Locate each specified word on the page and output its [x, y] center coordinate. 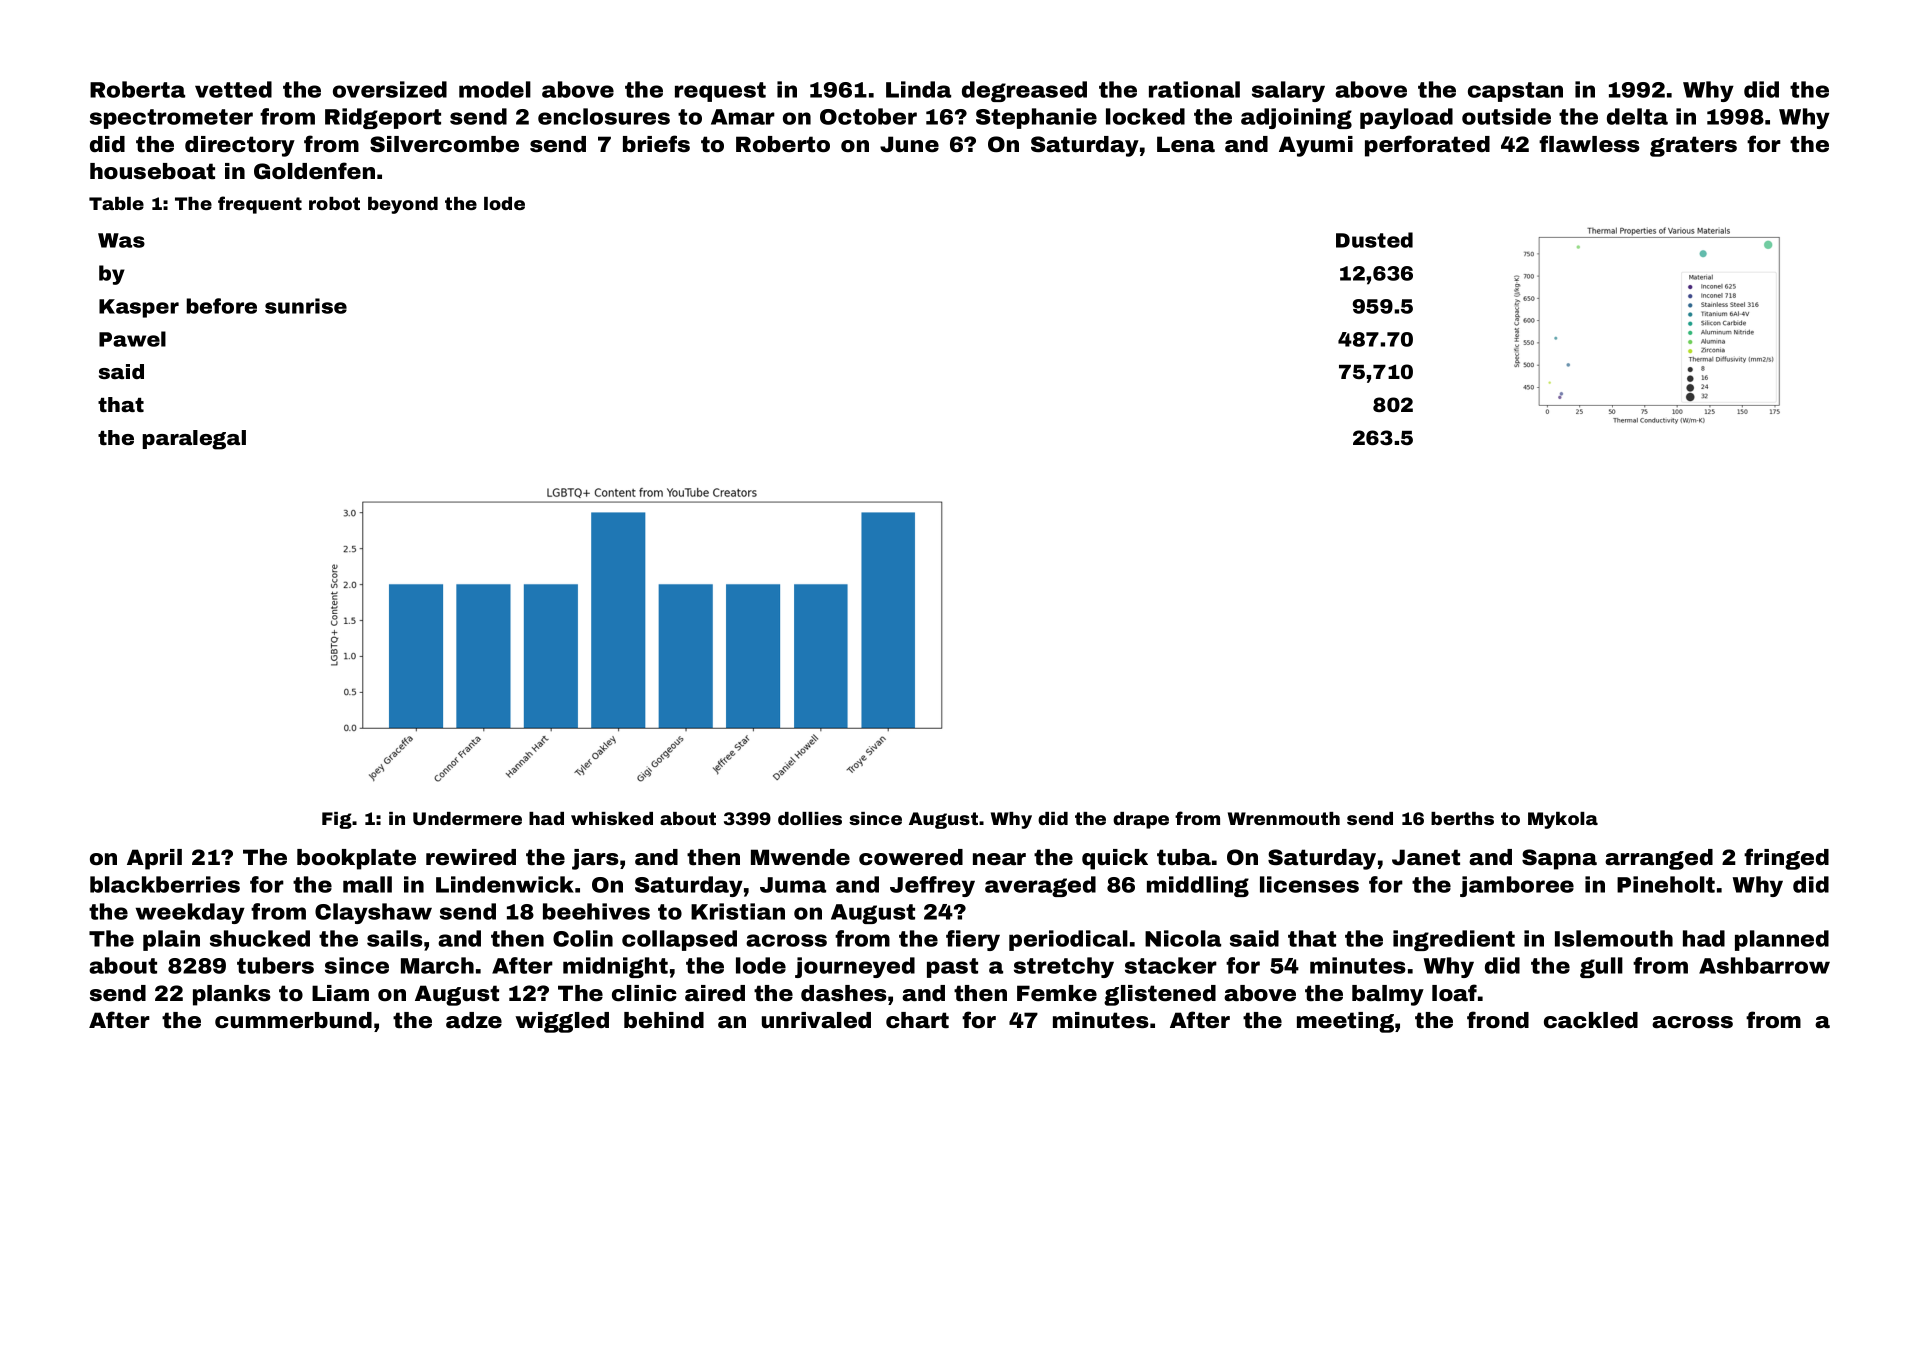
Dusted [1374, 240]
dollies [810, 818]
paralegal [194, 440]
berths [1462, 818]
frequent [260, 205]
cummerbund [293, 1020]
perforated [1427, 146]
